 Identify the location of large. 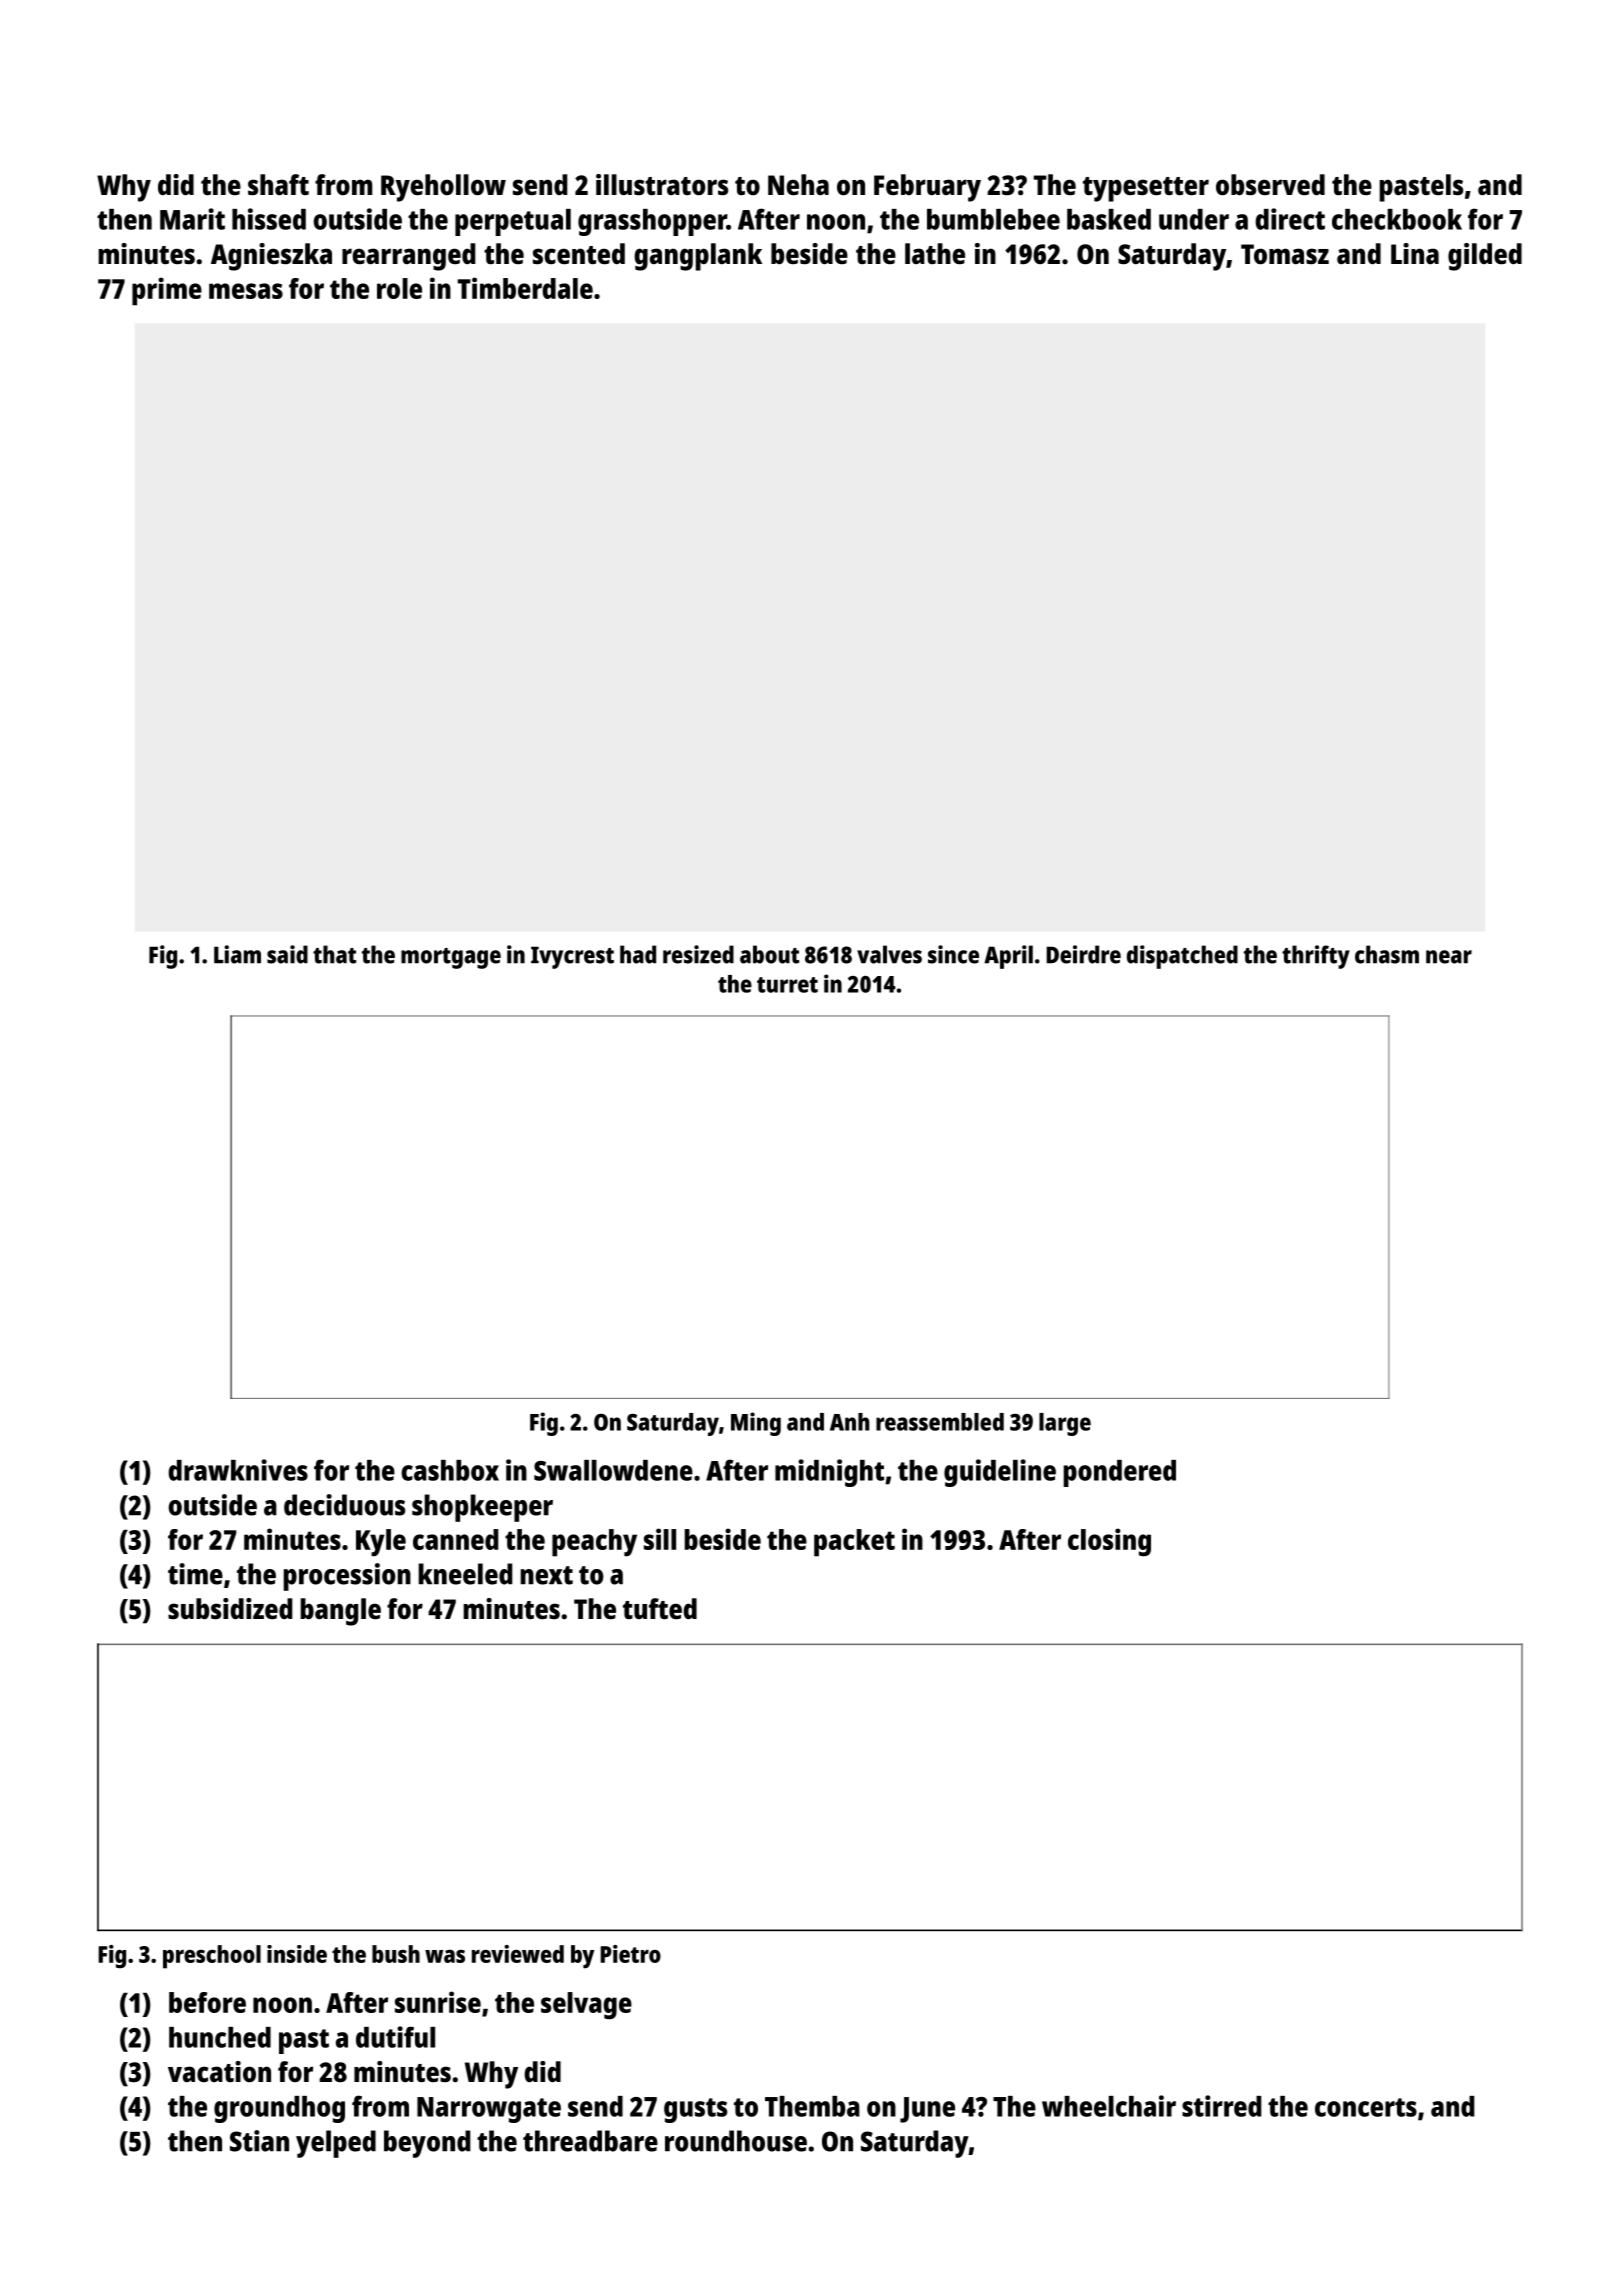
(1065, 1424).
